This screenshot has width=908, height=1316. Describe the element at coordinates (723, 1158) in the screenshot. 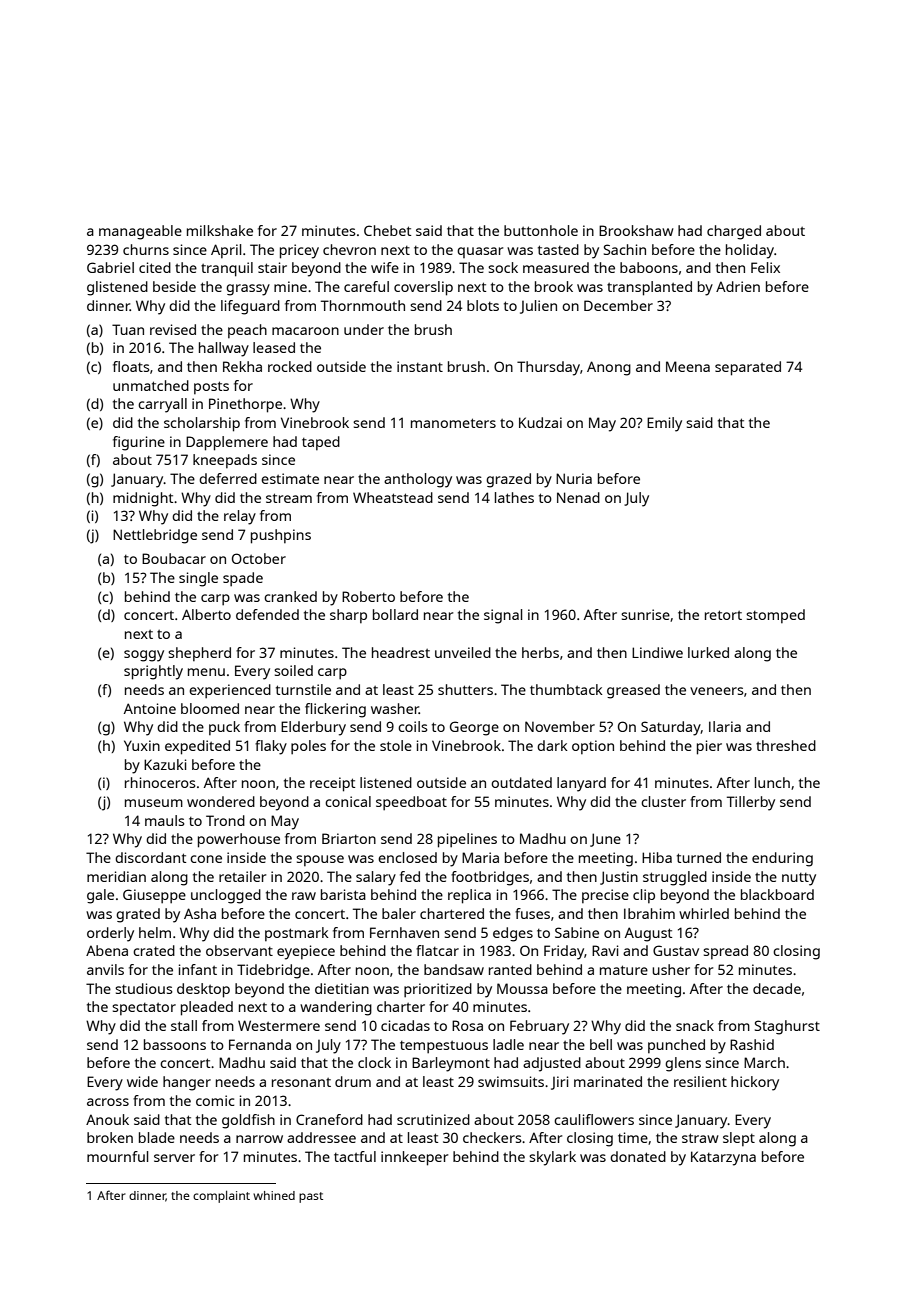

I see `Katarzyna` at that location.
